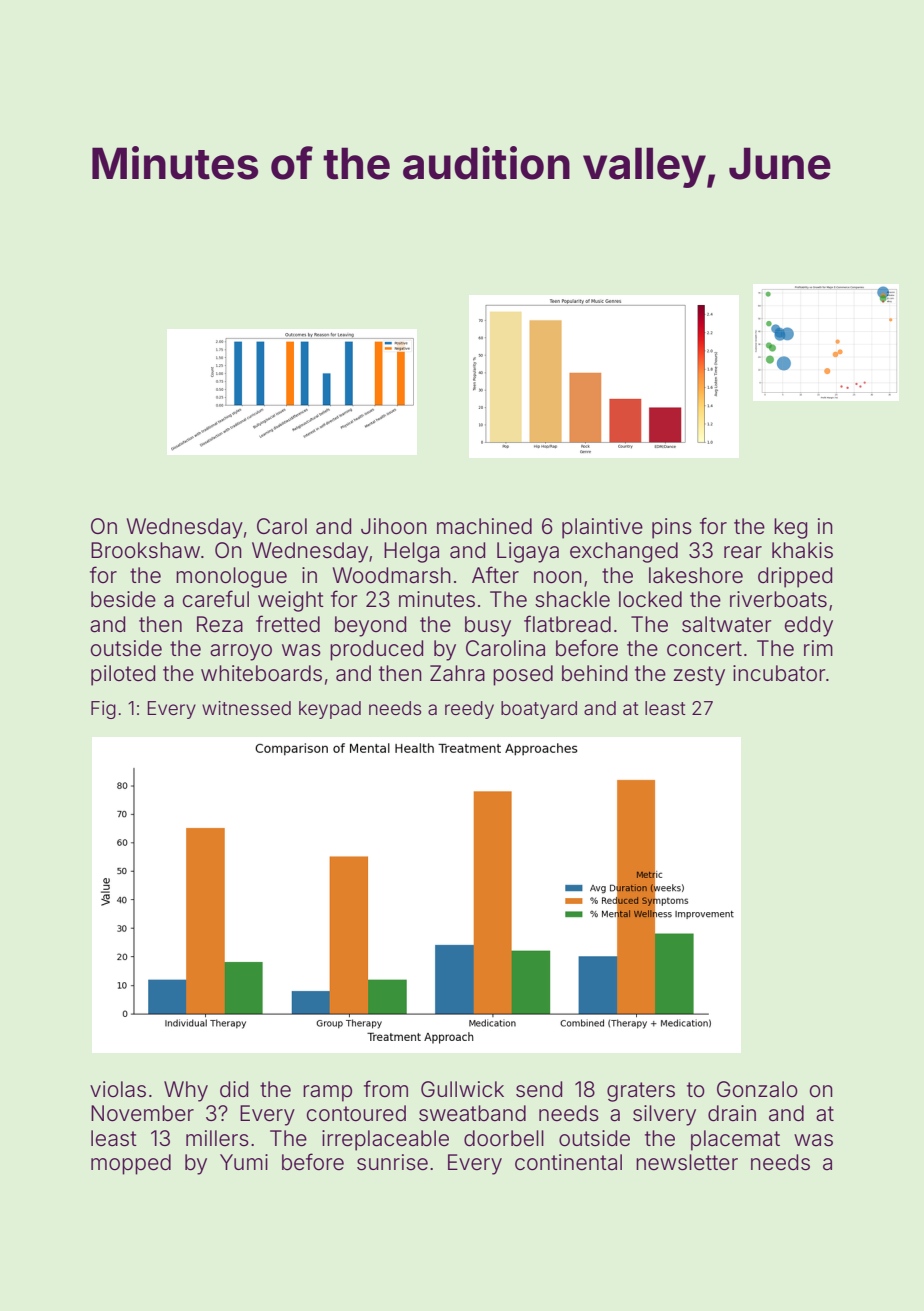  What do you see at coordinates (790, 528) in the screenshot?
I see `keg` at bounding box center [790, 528].
